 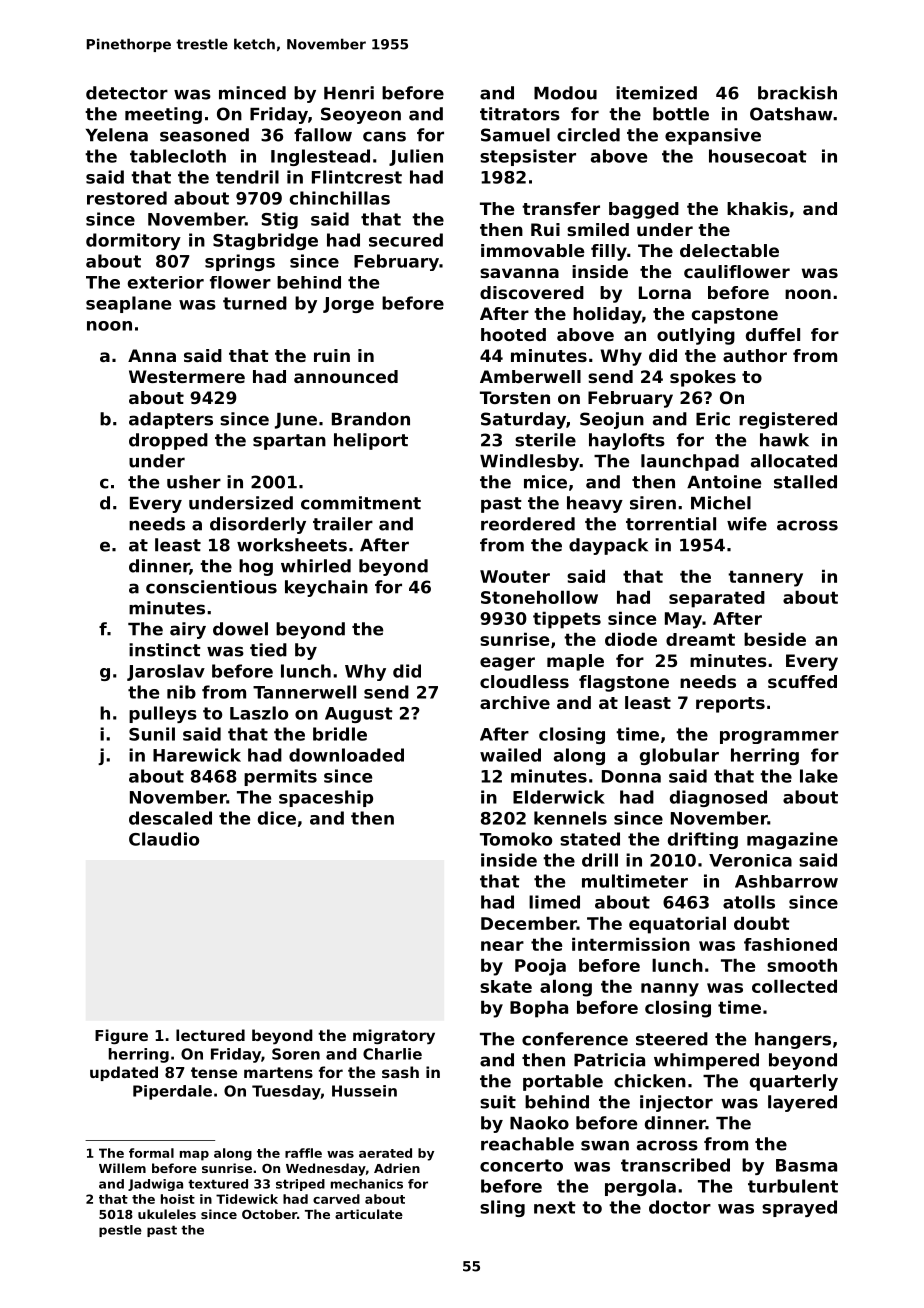 What do you see at coordinates (127, 93) in the page?
I see `detector` at bounding box center [127, 93].
